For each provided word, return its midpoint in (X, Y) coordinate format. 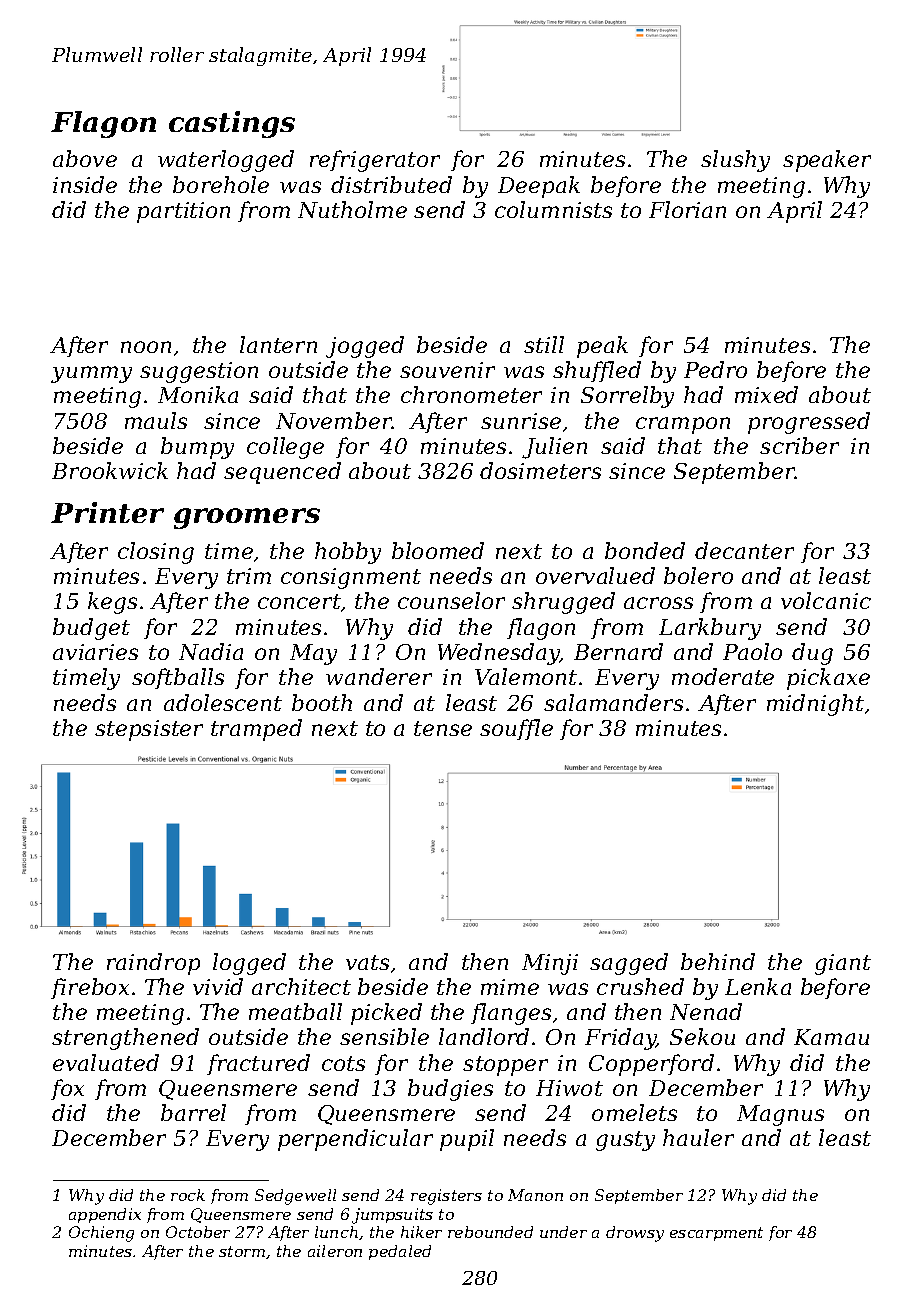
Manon (535, 1195)
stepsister (149, 730)
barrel (193, 1112)
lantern (278, 344)
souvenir (447, 370)
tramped (256, 730)
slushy (735, 161)
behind (718, 961)
